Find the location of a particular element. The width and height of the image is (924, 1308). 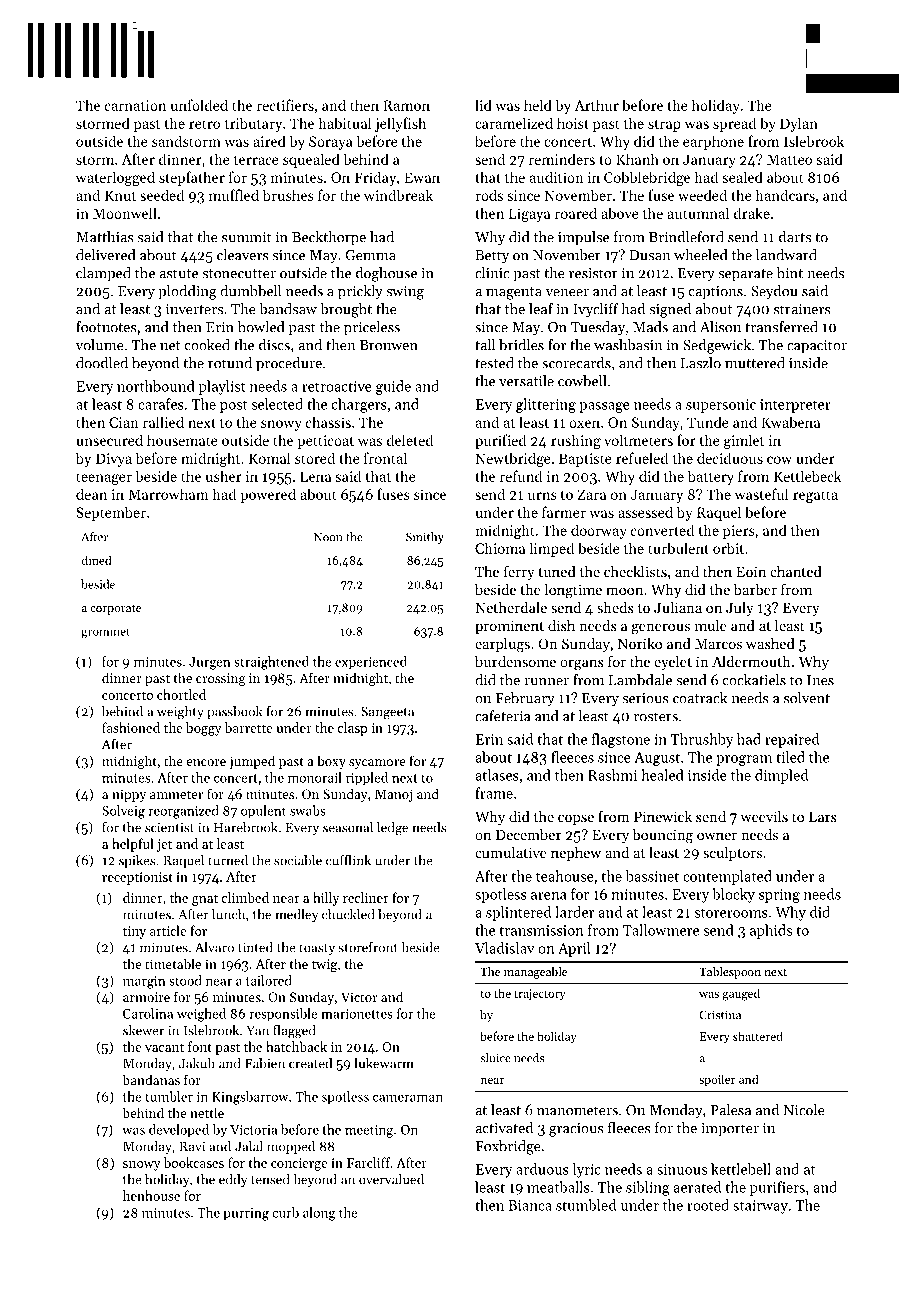

spread is located at coordinates (734, 124).
